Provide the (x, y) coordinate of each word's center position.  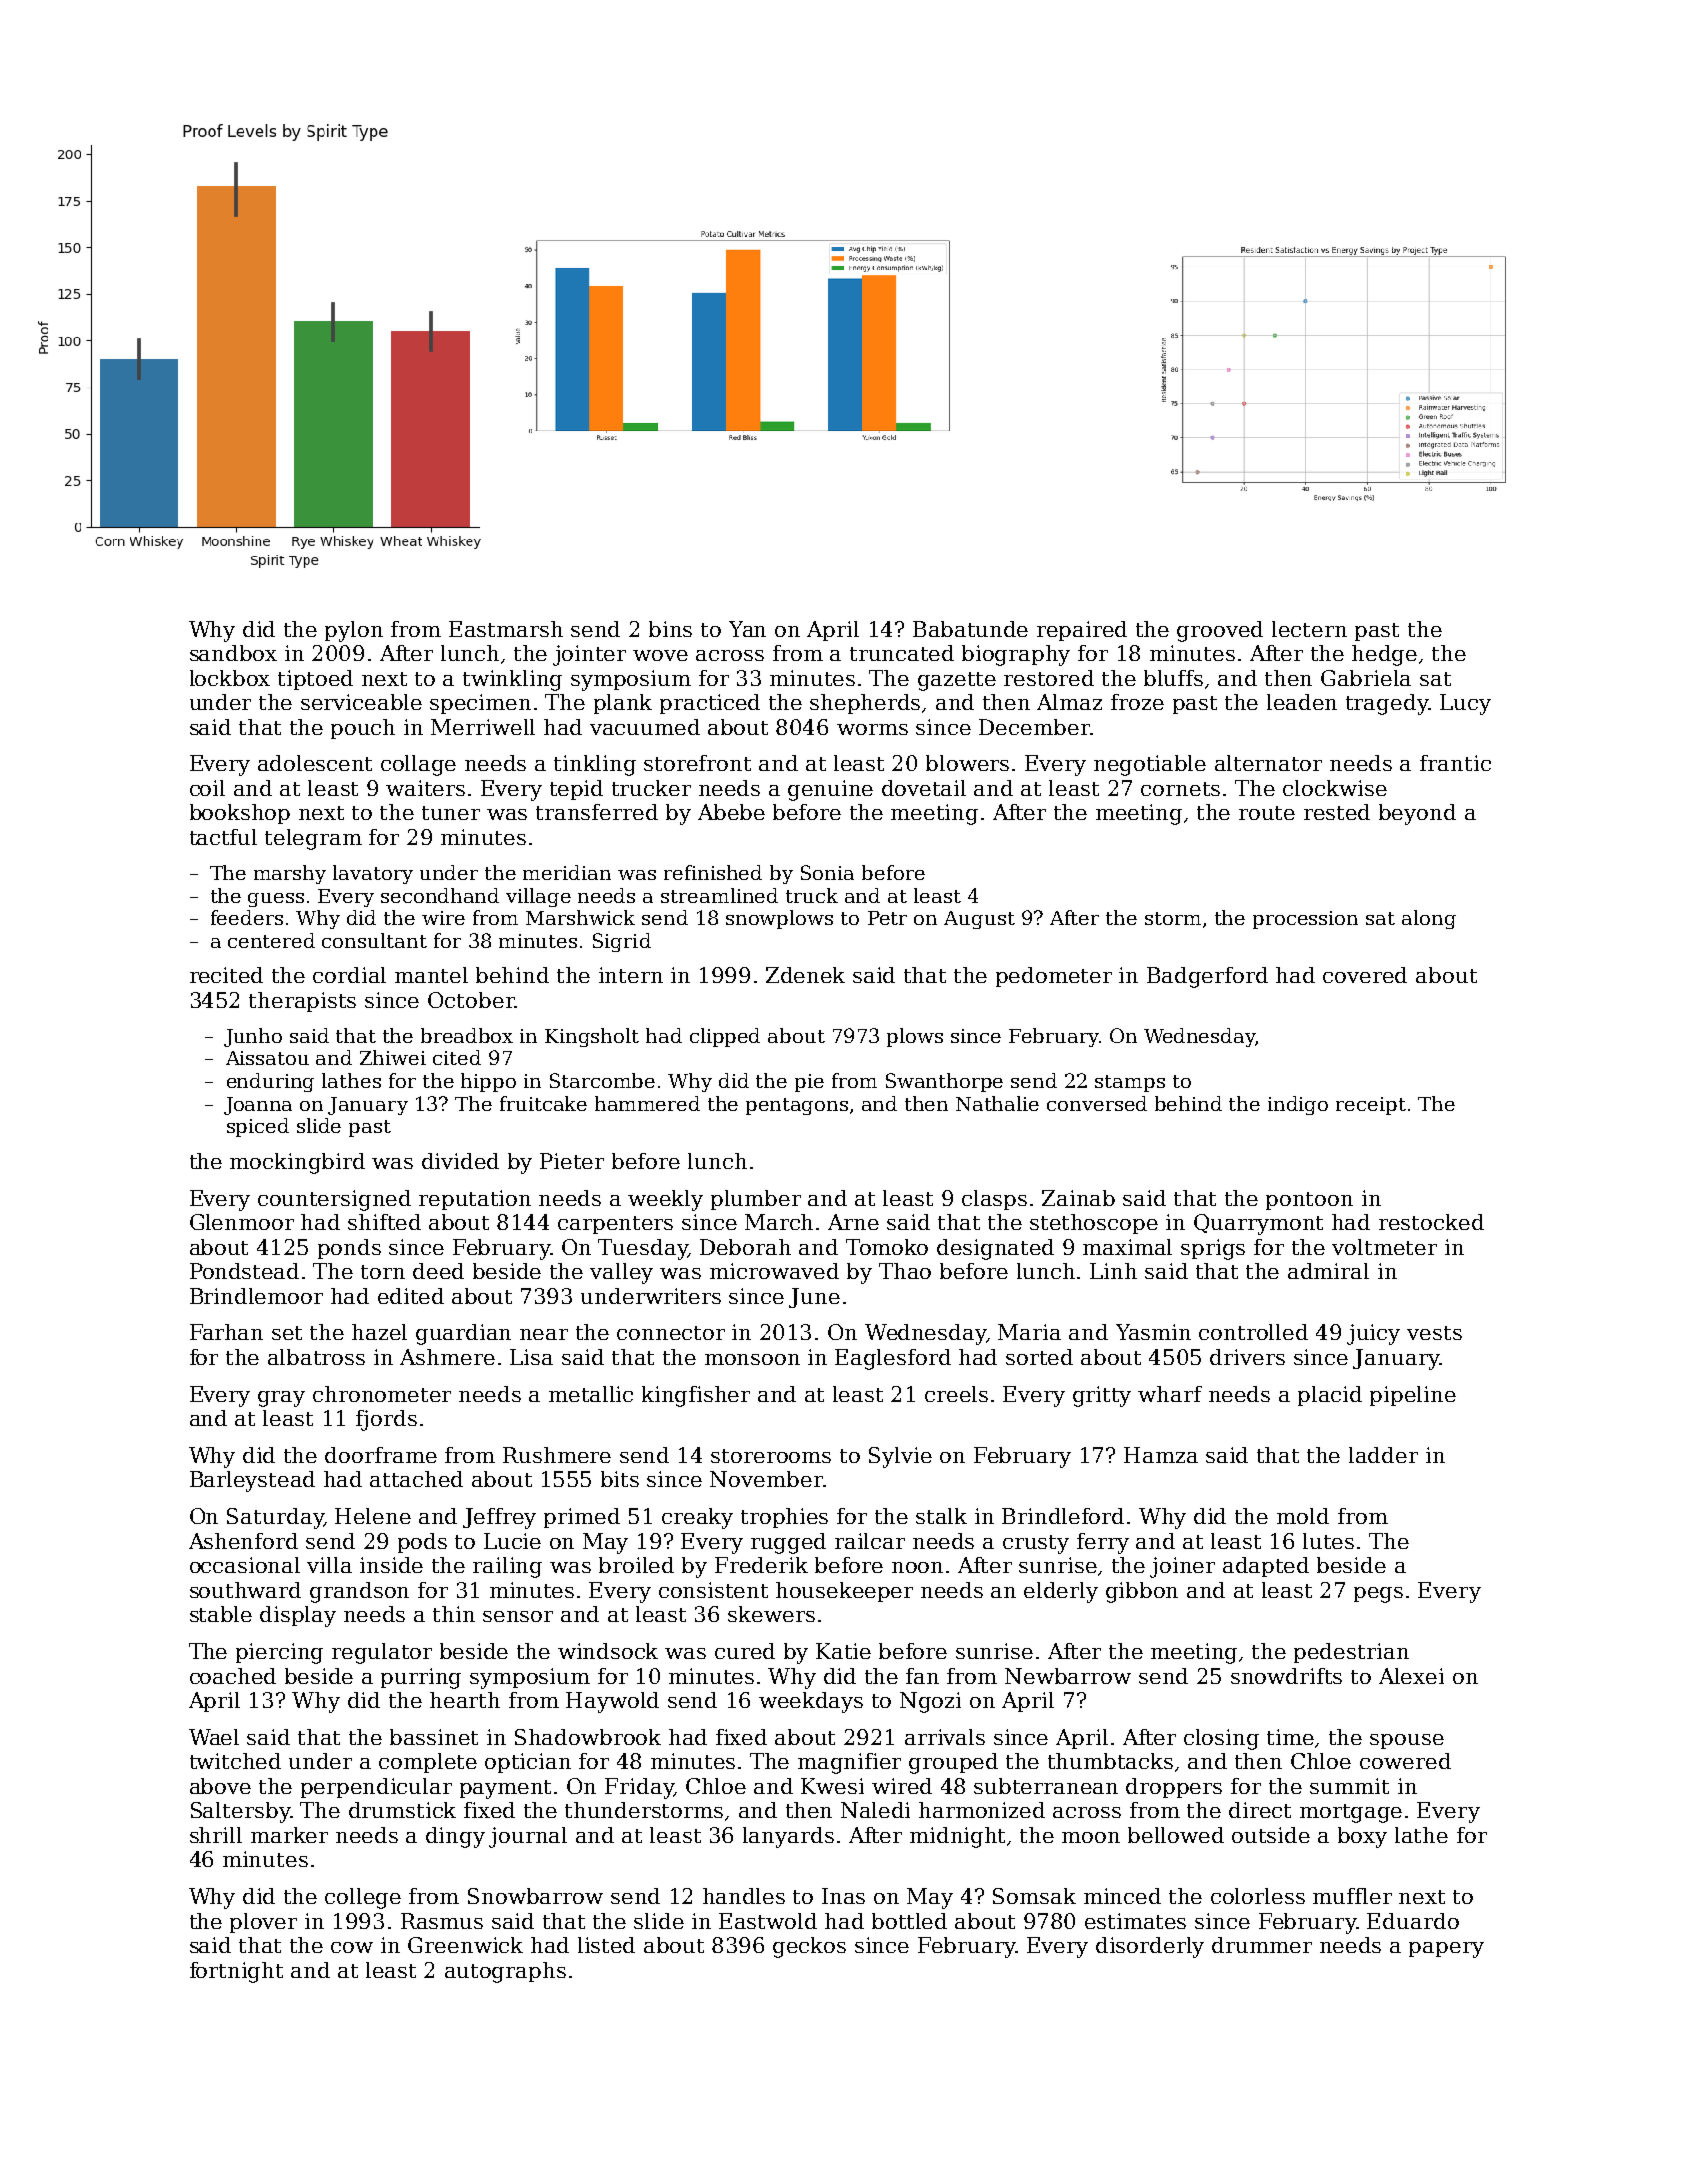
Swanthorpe (944, 1082)
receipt (1371, 1106)
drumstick (402, 1810)
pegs (1378, 1595)
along (1429, 919)
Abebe (731, 812)
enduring (270, 1082)
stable (221, 1614)
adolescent (315, 763)
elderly (1061, 1592)
